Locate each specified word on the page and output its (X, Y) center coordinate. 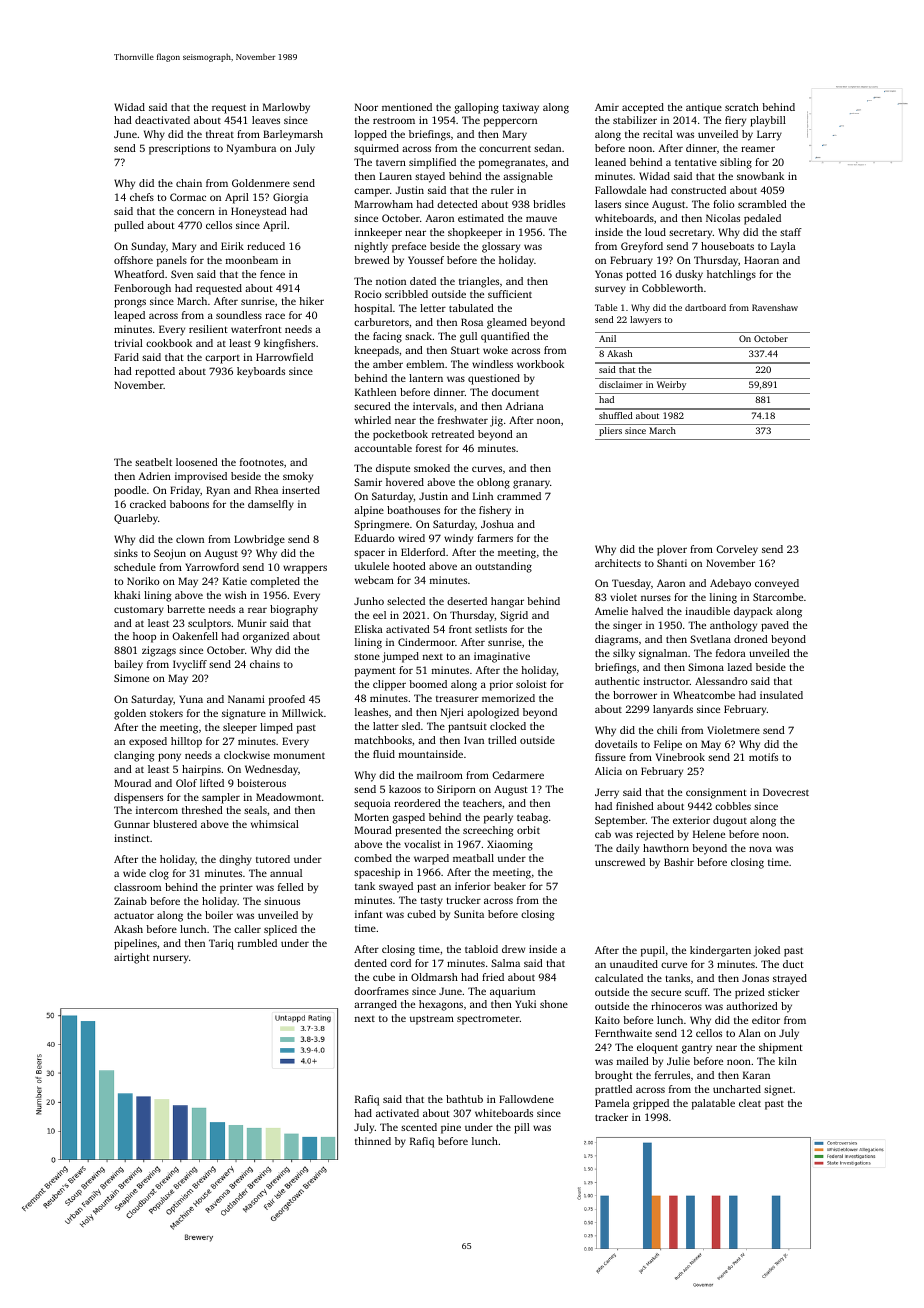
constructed (698, 190)
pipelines (135, 944)
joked (767, 951)
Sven (182, 274)
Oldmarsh (434, 977)
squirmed (376, 149)
